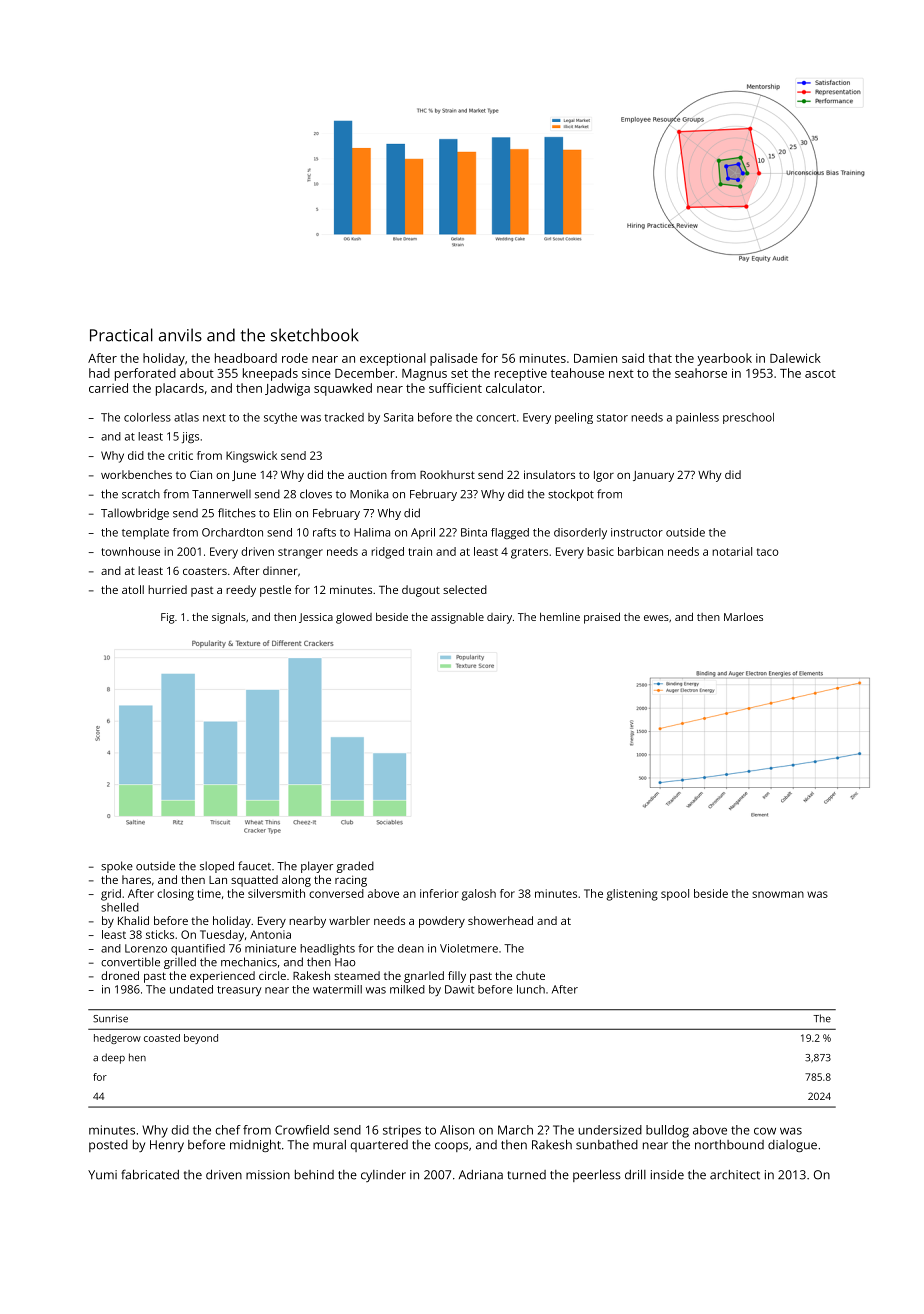  What do you see at coordinates (136, 879) in the screenshot?
I see `hares` at bounding box center [136, 879].
